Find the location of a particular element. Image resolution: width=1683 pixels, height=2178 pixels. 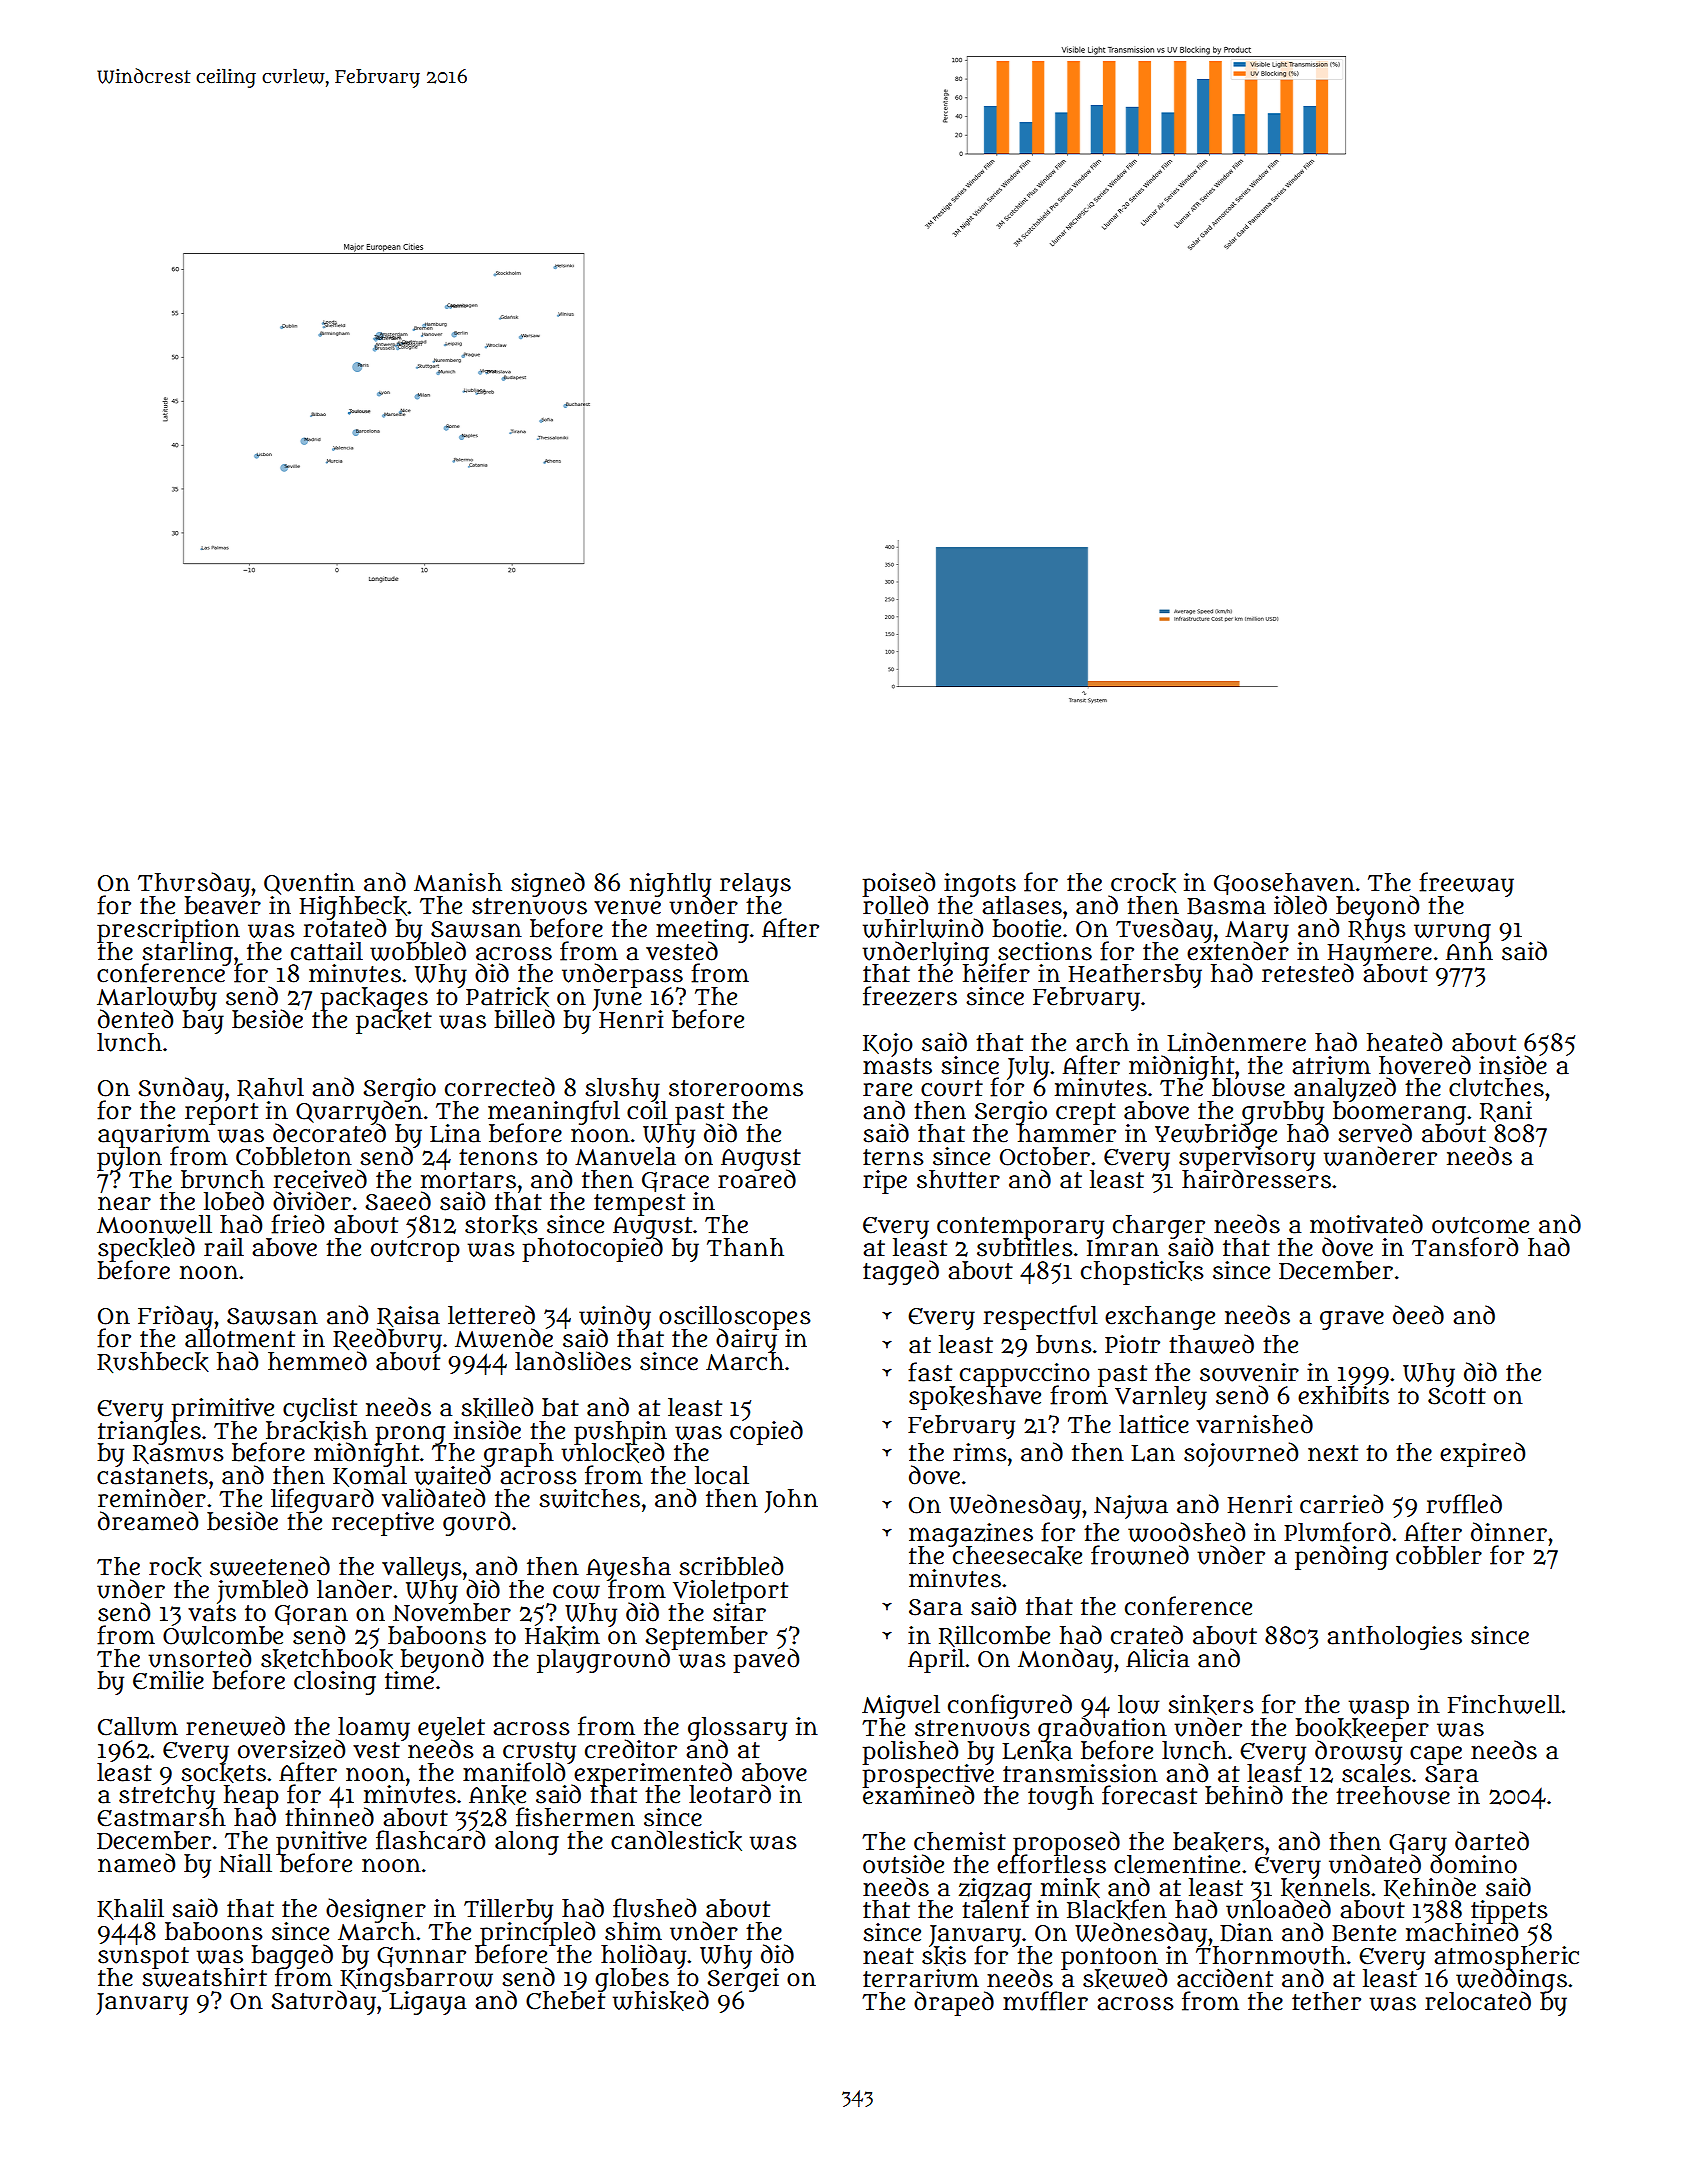

scribbled is located at coordinates (731, 1566).
